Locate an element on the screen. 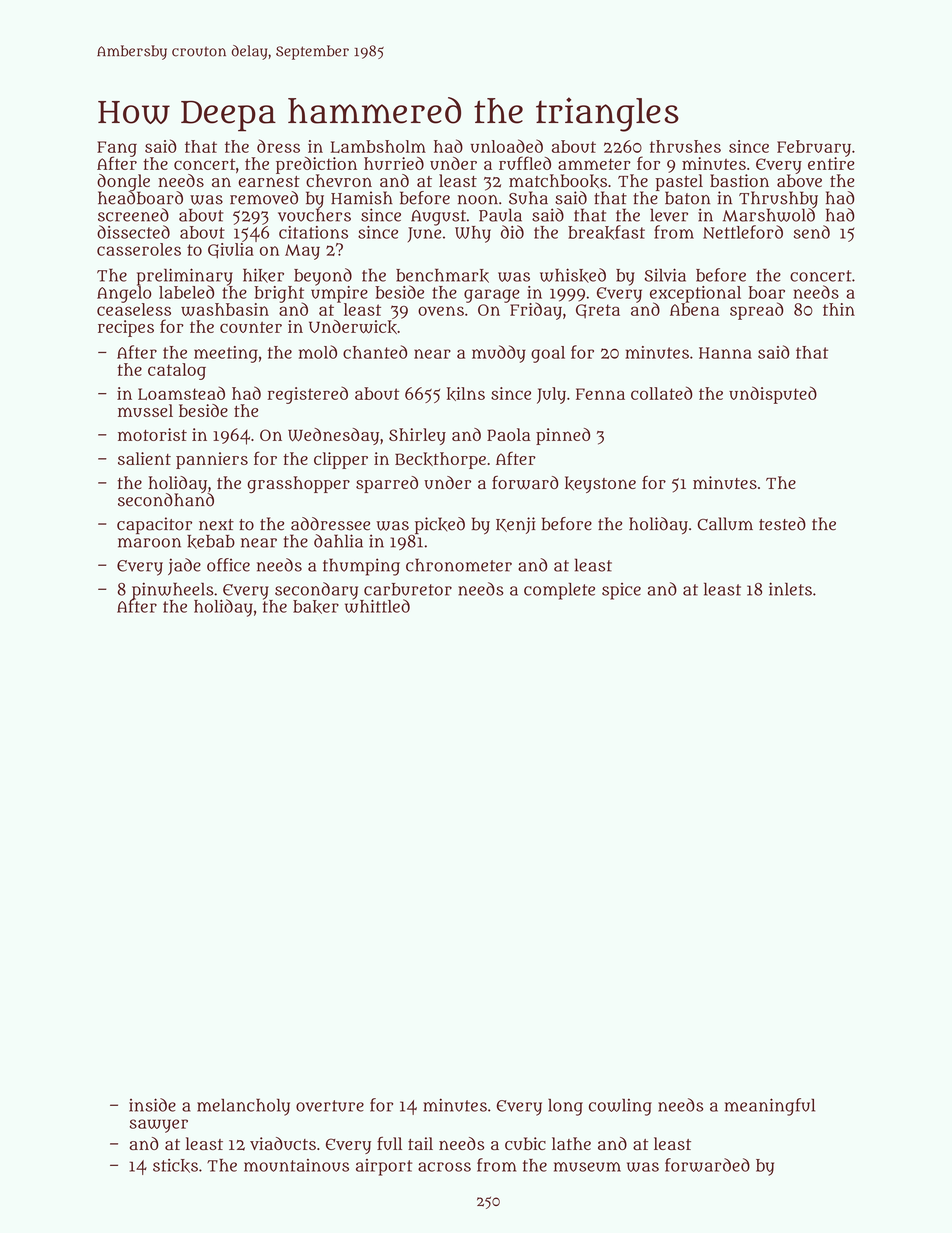  inside is located at coordinates (152, 1105).
